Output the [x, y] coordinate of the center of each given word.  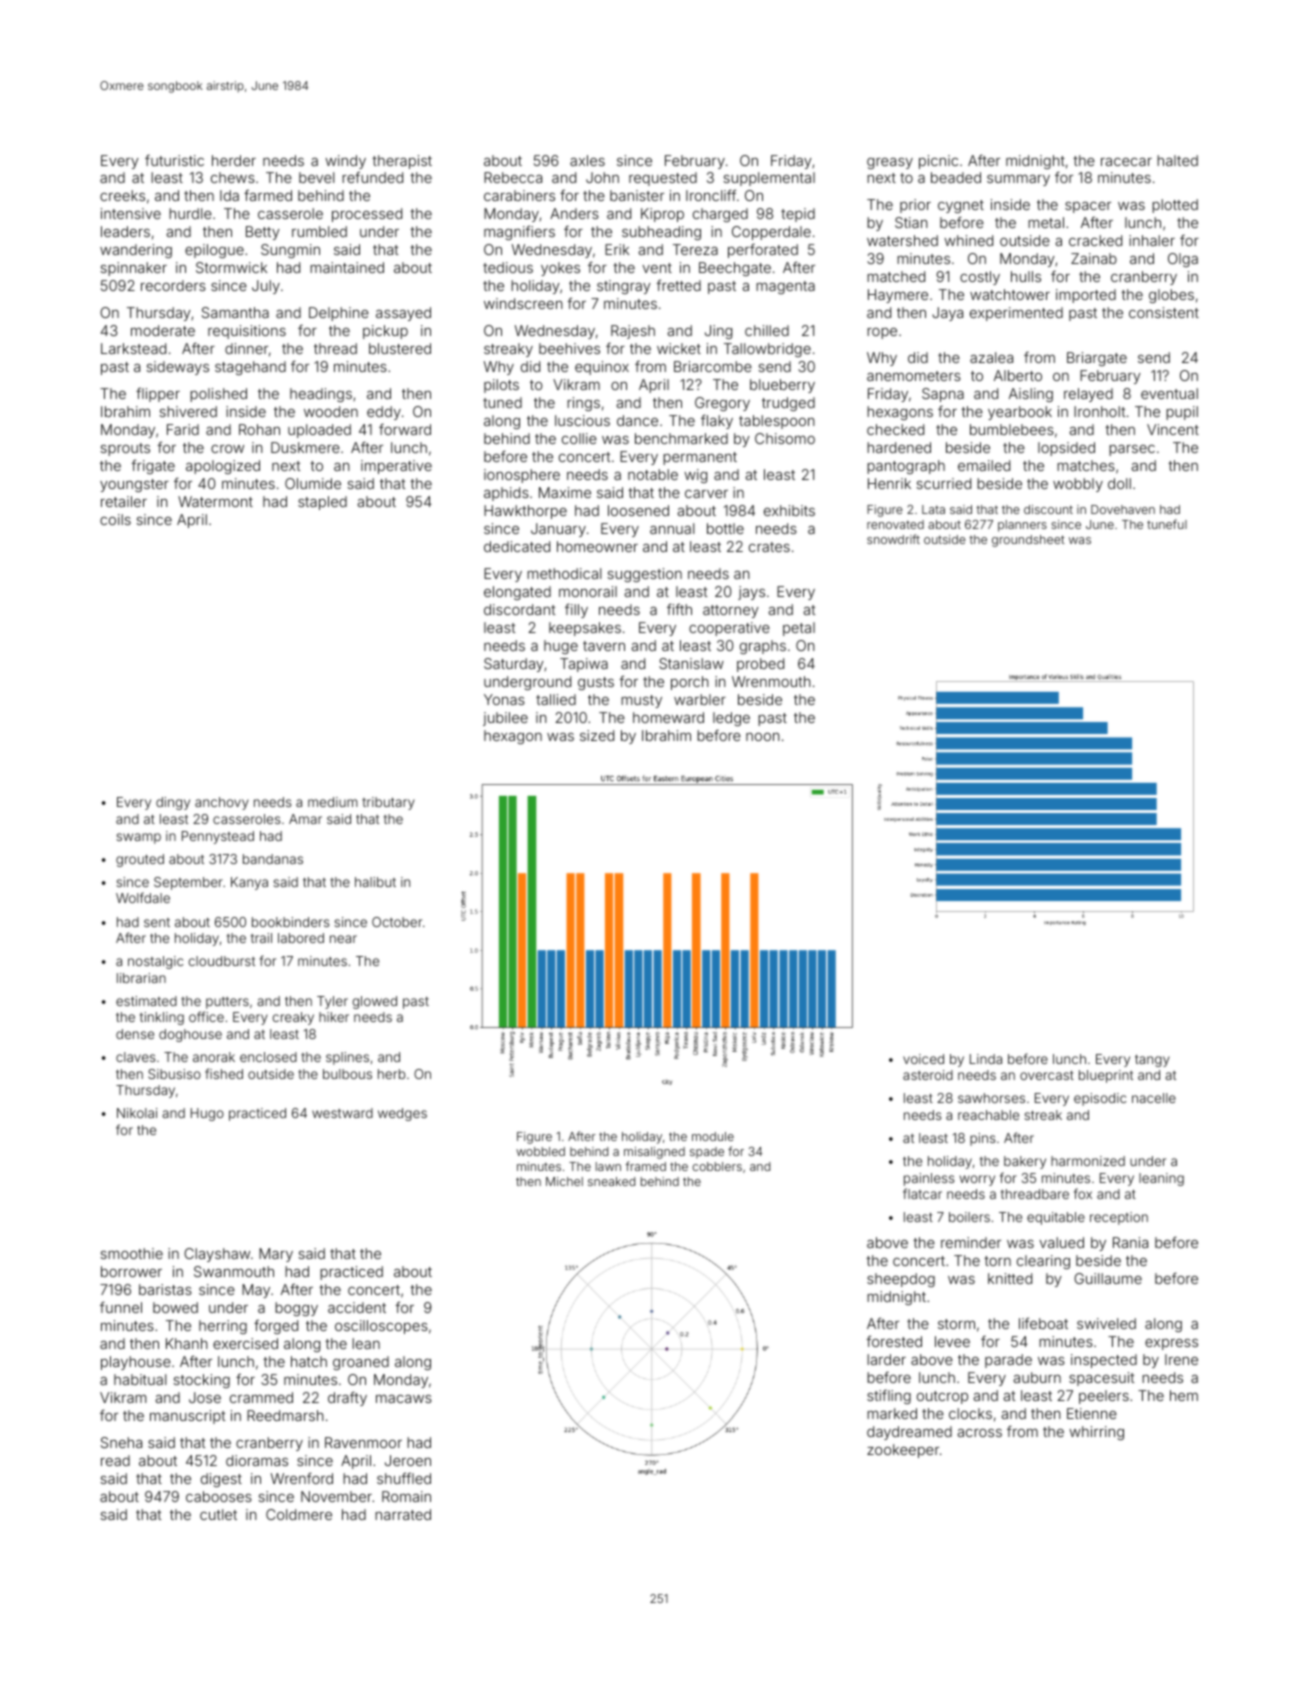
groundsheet [1028, 541]
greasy [890, 163]
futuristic [174, 160]
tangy [1152, 1061]
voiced [923, 1059]
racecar [1126, 162]
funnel [121, 1307]
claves [135, 1057]
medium [333, 802]
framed [645, 1166]
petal [799, 629]
